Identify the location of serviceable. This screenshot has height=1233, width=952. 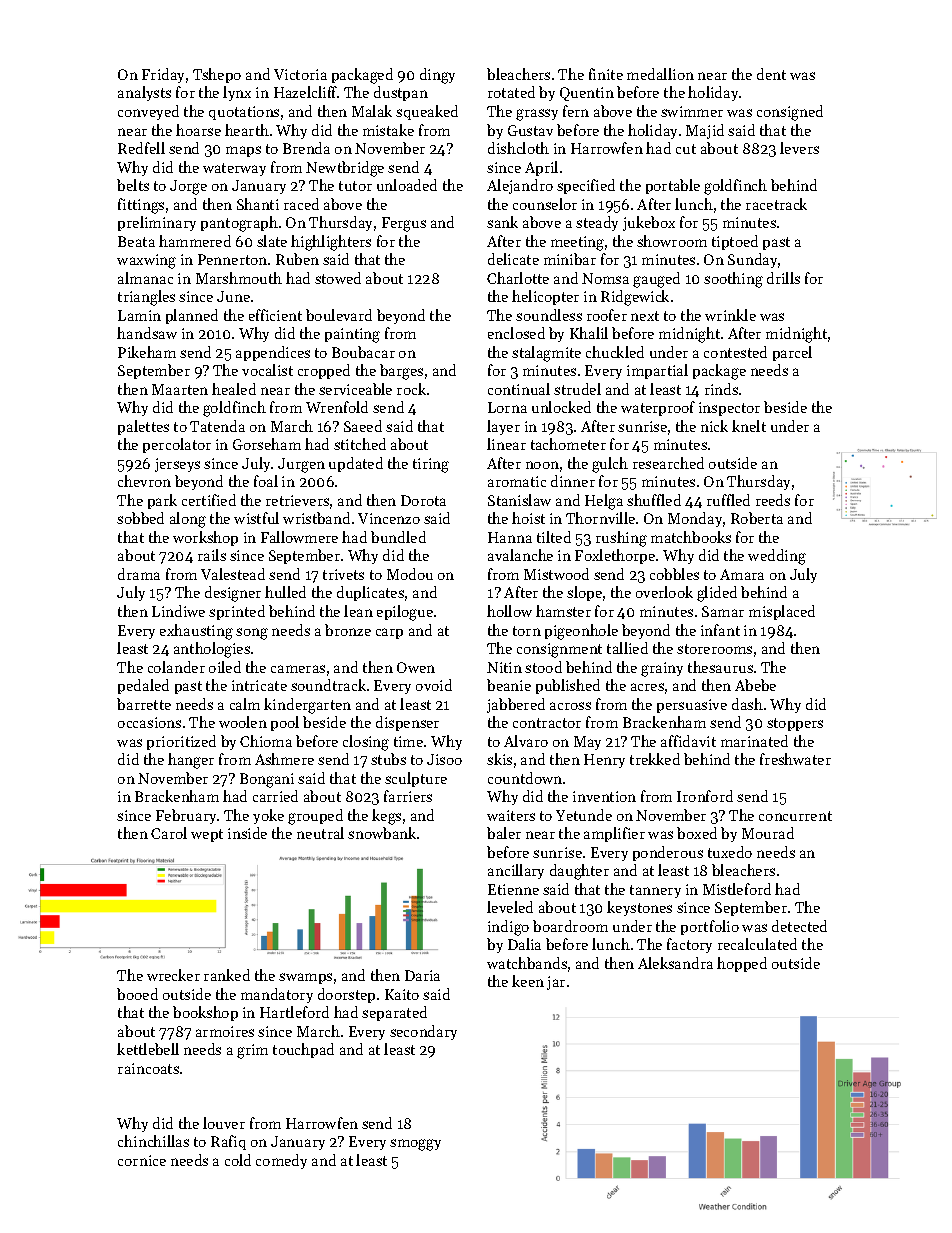
(355, 389).
